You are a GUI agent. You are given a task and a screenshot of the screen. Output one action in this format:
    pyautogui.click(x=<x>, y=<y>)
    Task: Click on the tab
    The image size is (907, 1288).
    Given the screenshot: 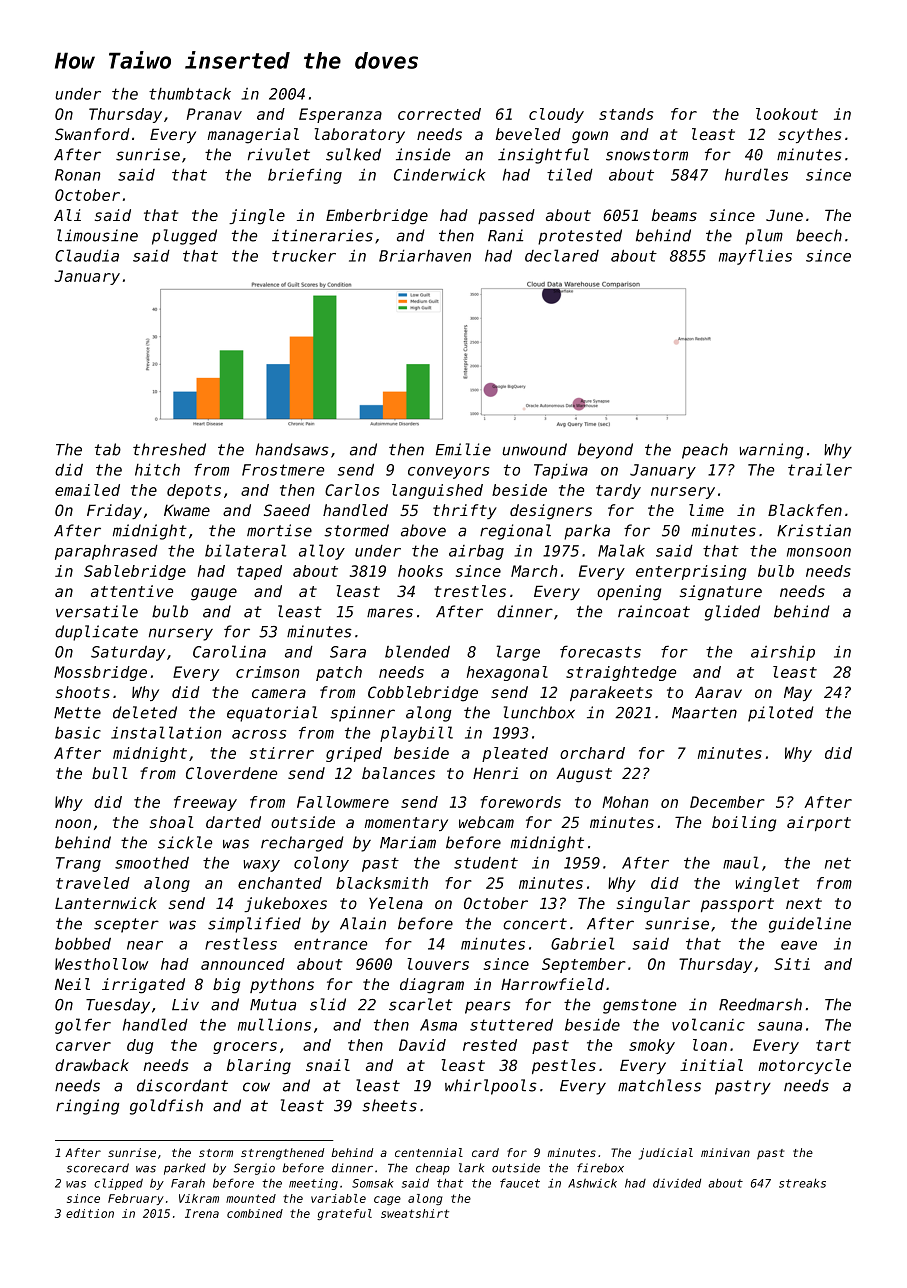 What is the action you would take?
    pyautogui.click(x=108, y=449)
